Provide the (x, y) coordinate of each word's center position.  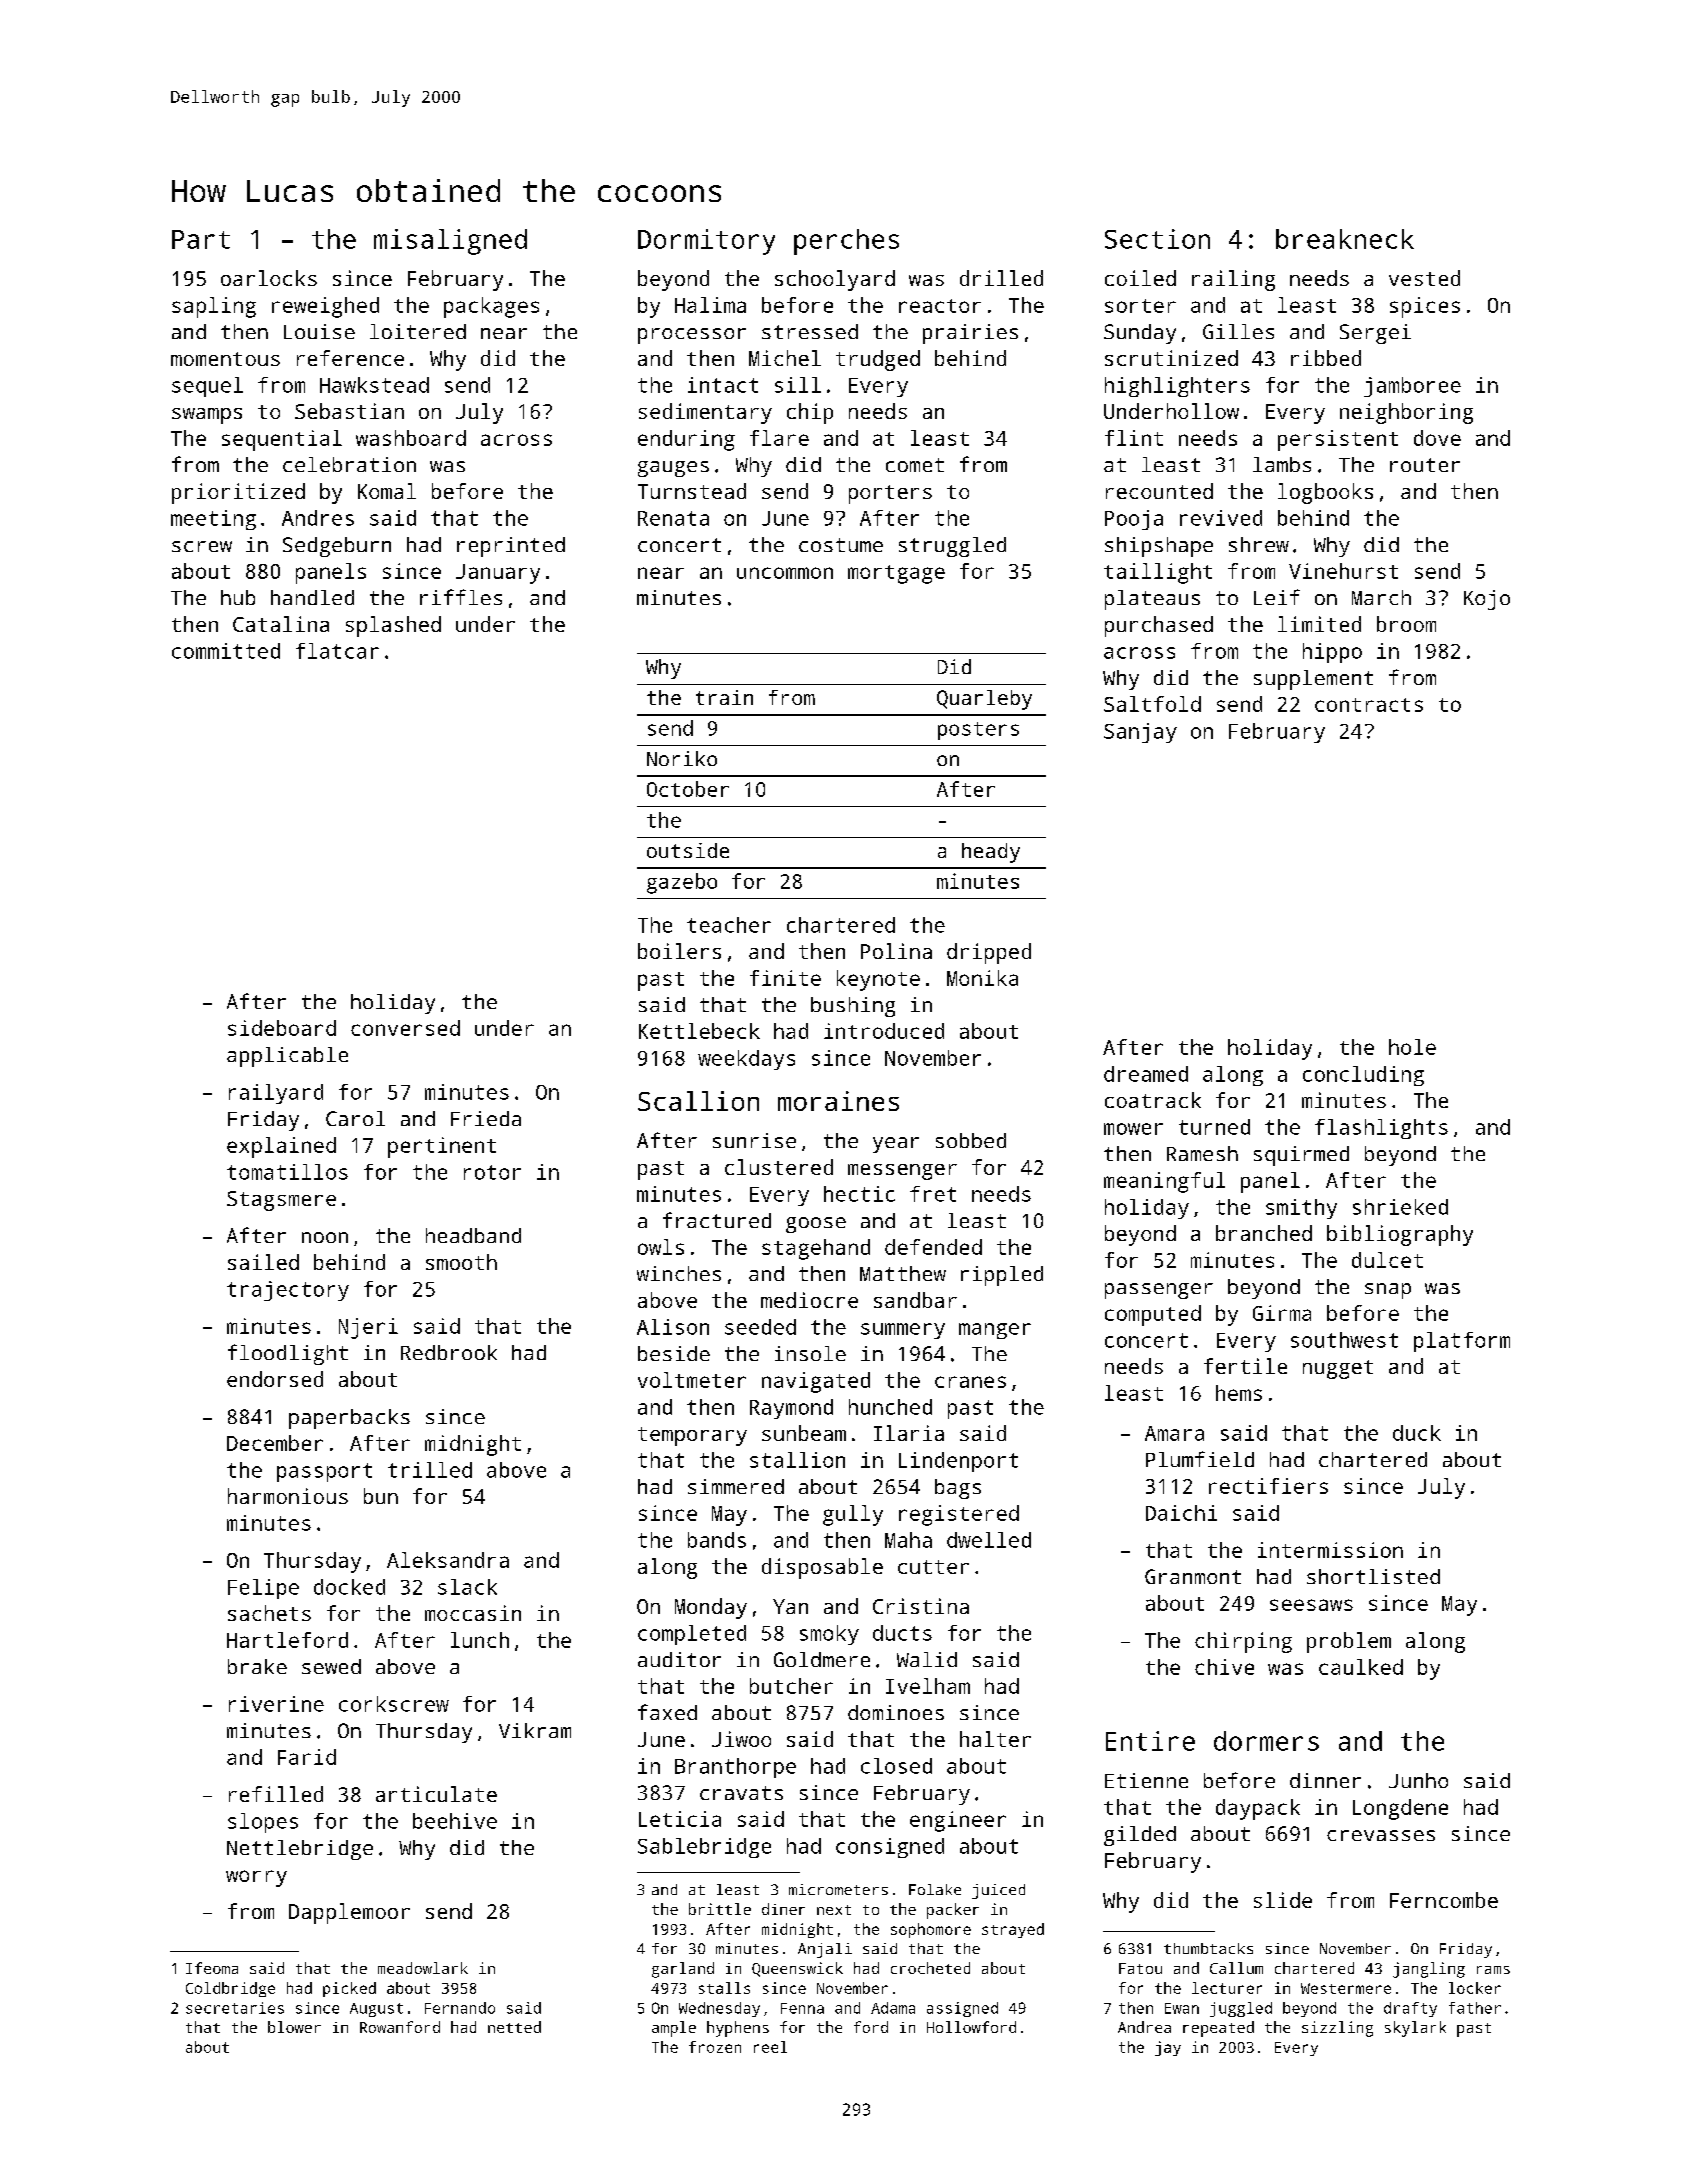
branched (1264, 1233)
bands (717, 1540)
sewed (331, 1666)
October (688, 789)
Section (1157, 239)
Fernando (460, 2008)
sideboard (282, 1028)
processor (692, 336)
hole (1412, 1047)
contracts (1369, 705)
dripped (989, 953)
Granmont (1193, 1576)
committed (226, 651)
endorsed (275, 1379)
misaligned (450, 242)
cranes (970, 1382)
